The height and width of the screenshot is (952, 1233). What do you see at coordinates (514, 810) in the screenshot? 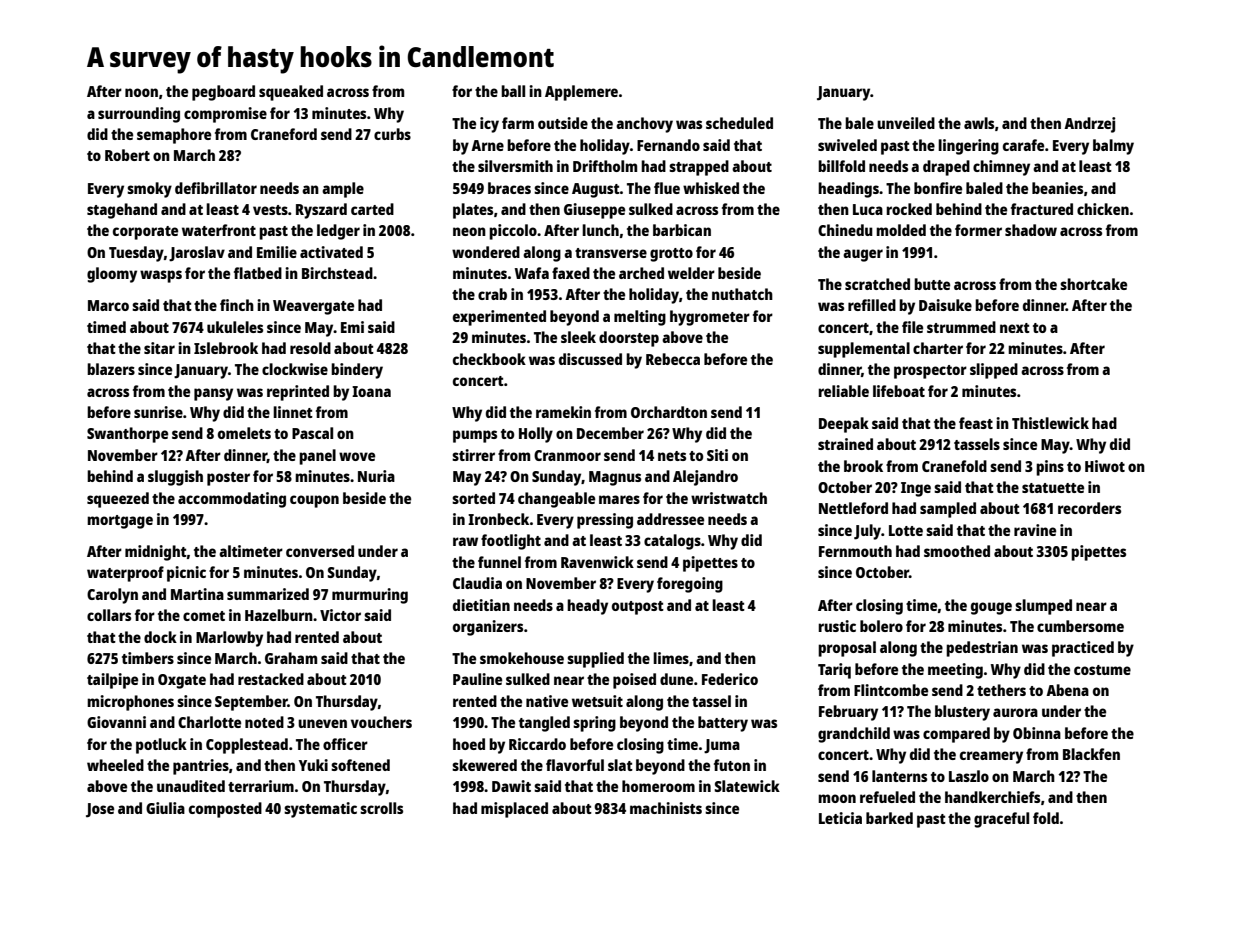
I see `misplaced` at bounding box center [514, 810].
